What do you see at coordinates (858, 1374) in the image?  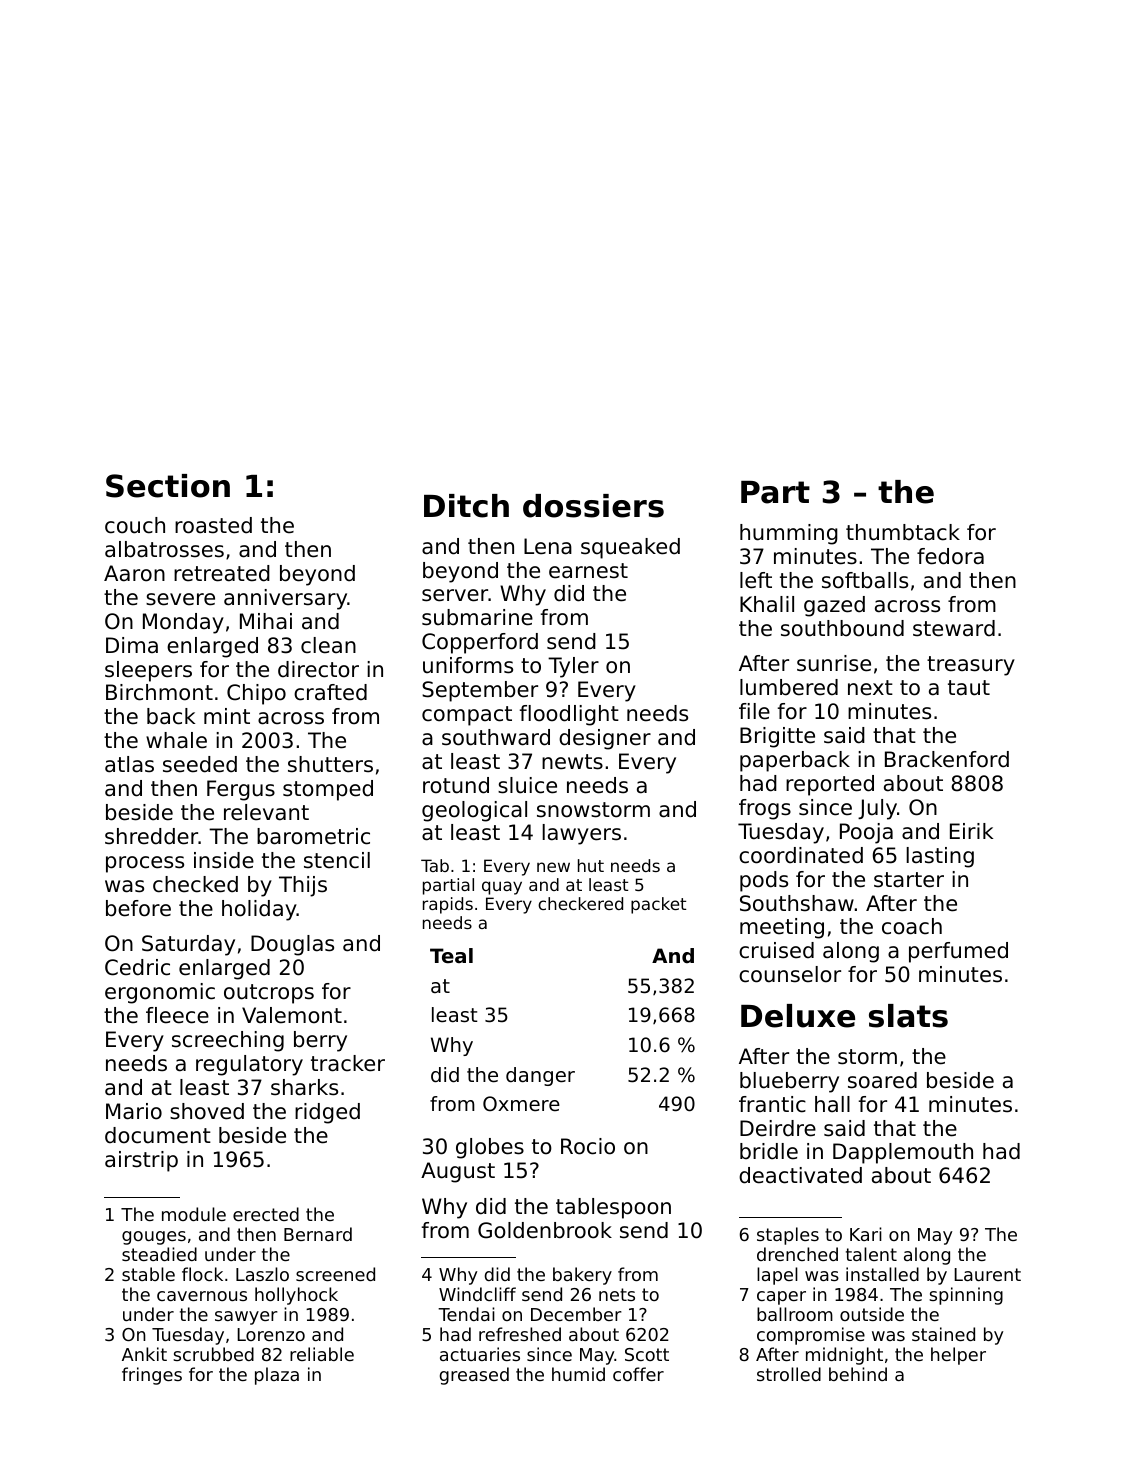 I see `behind` at bounding box center [858, 1374].
